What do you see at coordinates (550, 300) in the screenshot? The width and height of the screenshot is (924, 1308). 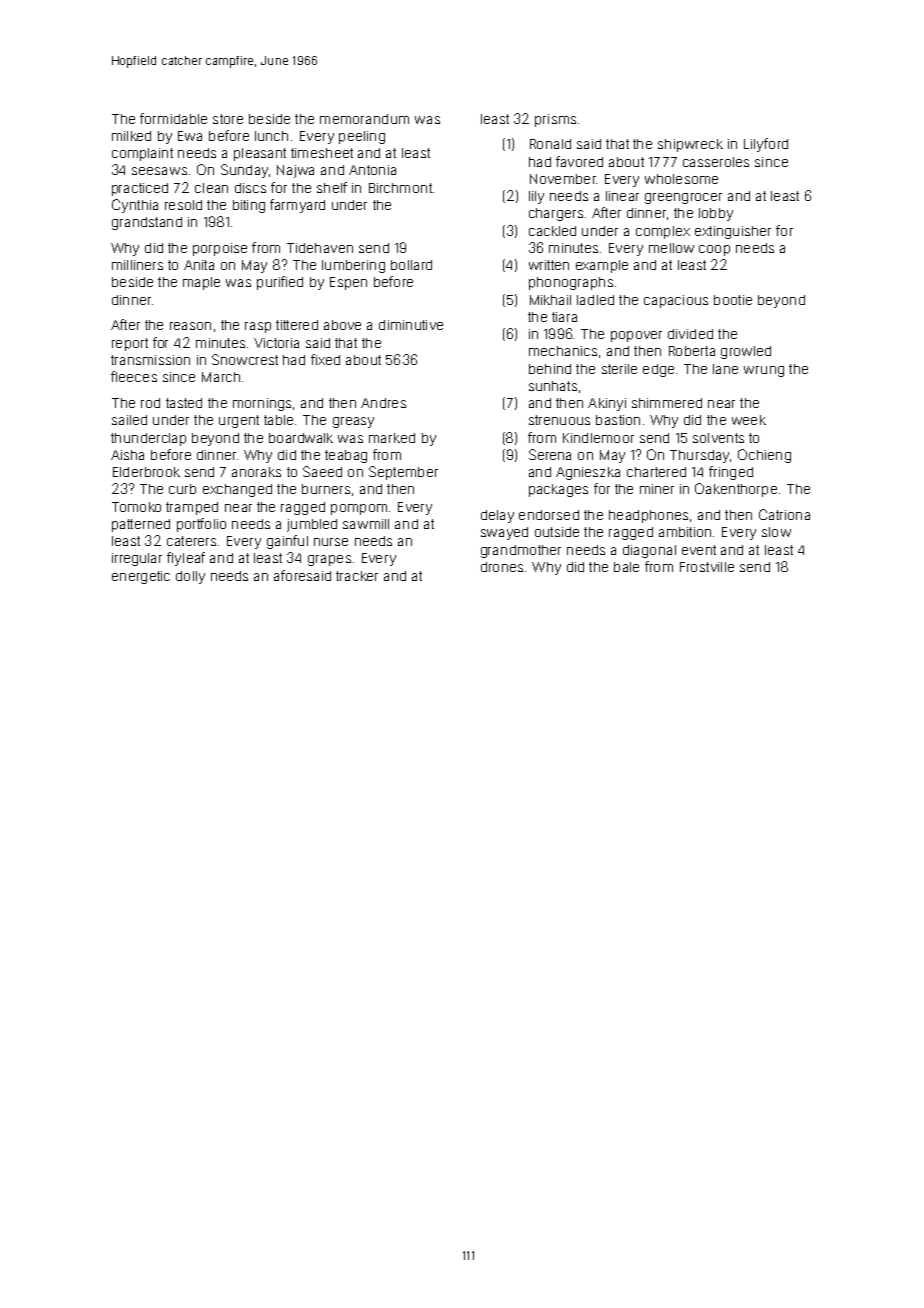 I see `Mikhail` at bounding box center [550, 300].
